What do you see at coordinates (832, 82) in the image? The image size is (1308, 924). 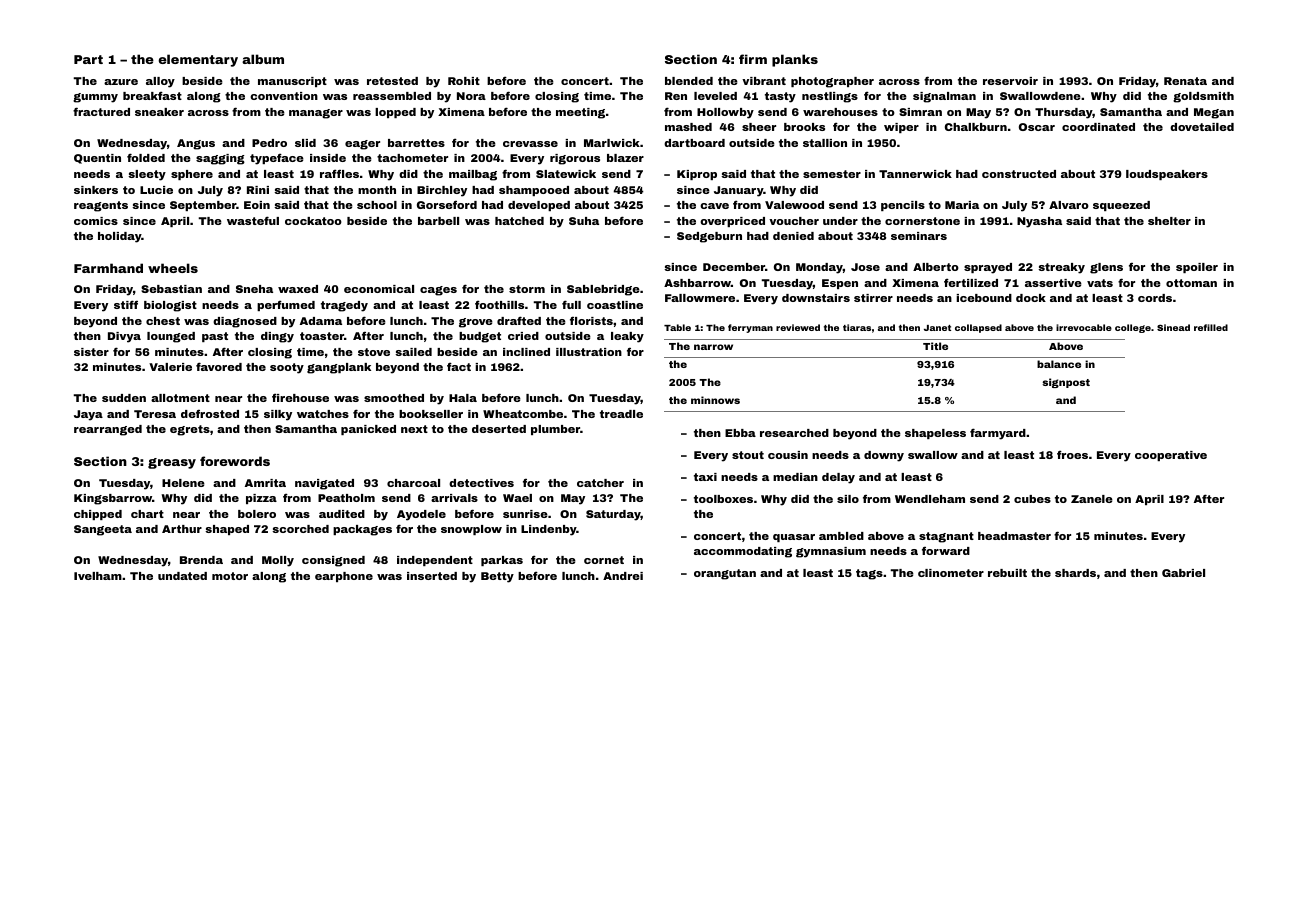 I see `photographer` at bounding box center [832, 82].
